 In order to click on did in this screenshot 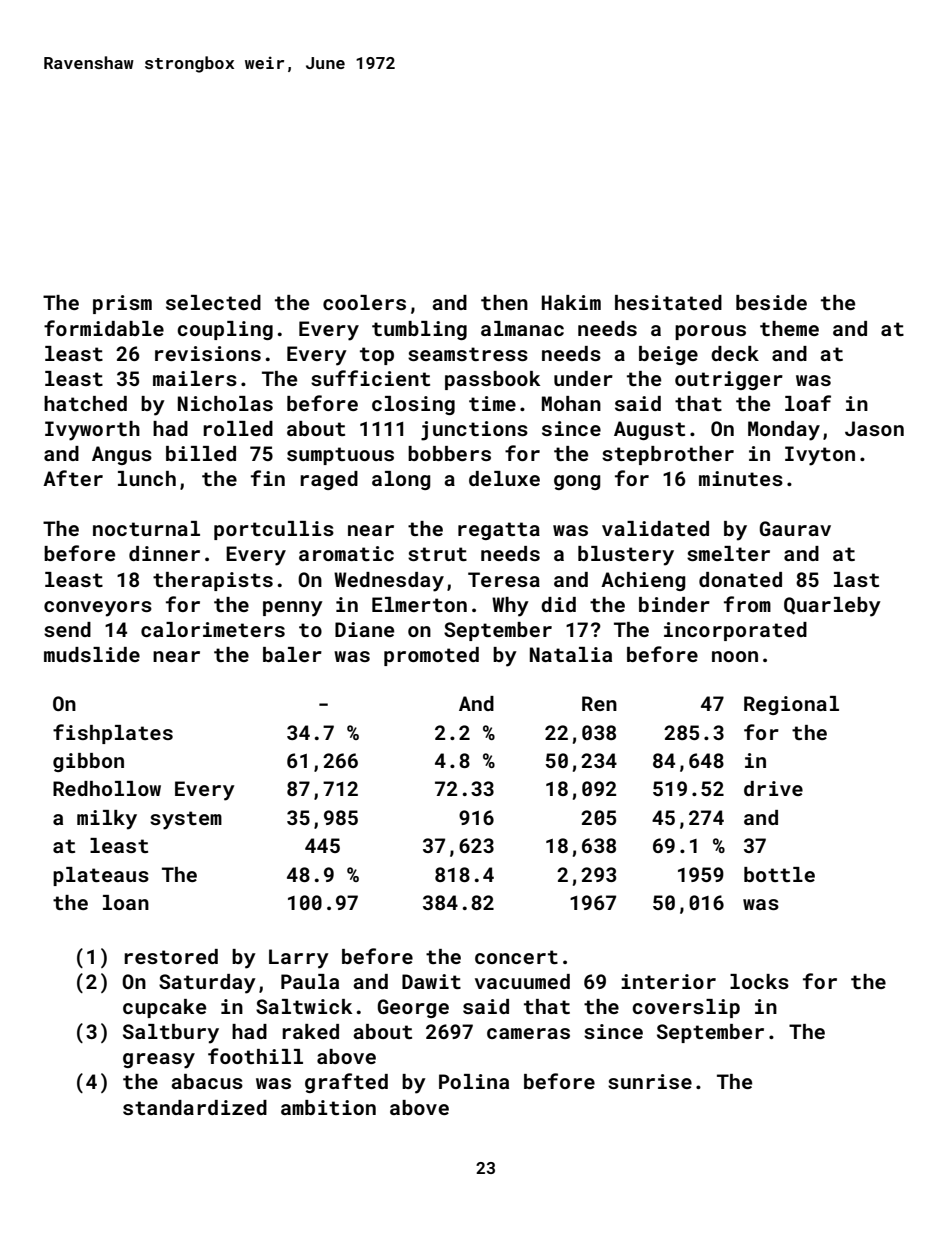, I will do `click(558, 604)`.
